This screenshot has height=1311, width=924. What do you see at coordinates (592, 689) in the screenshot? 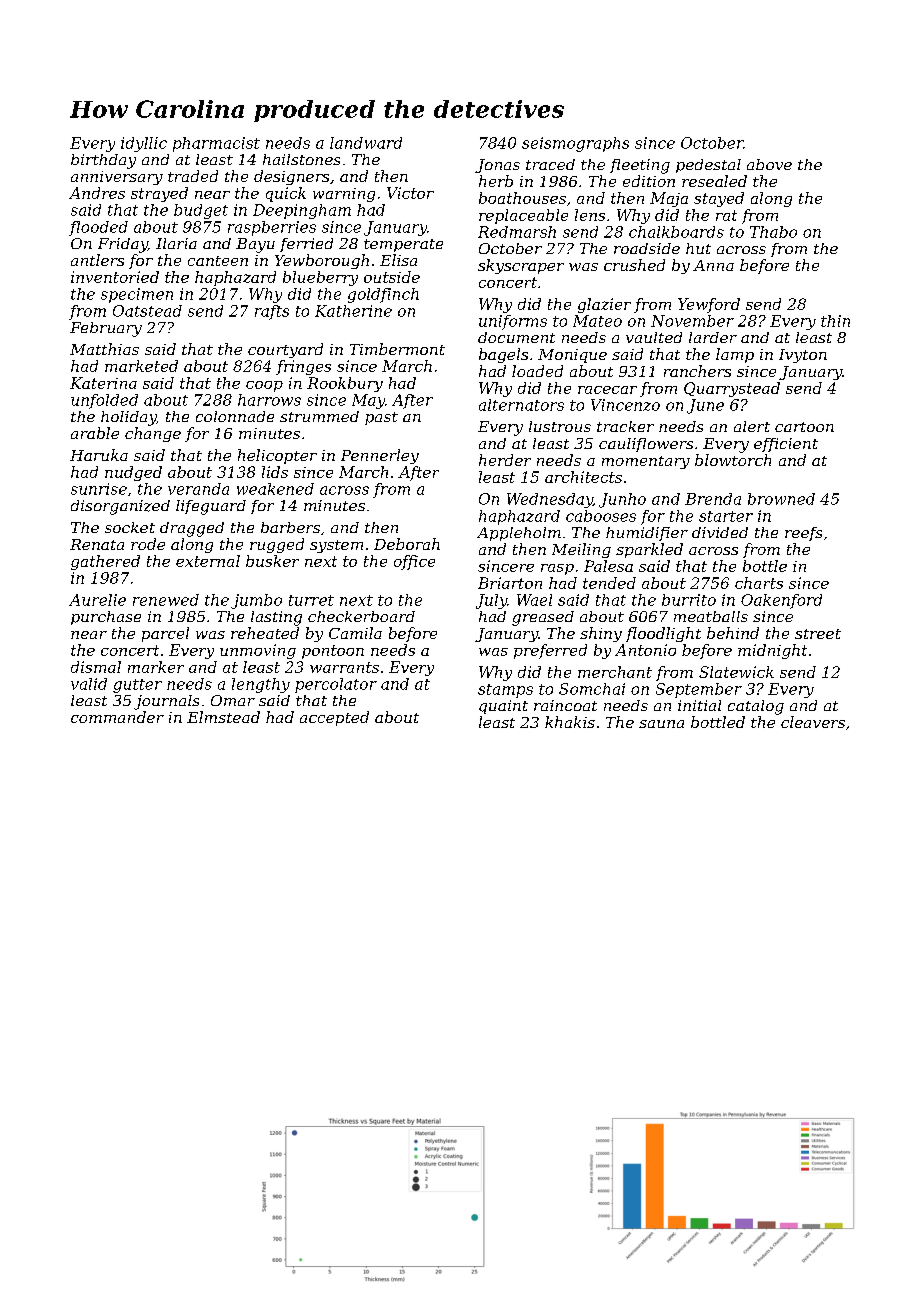
I see `Somchai` at bounding box center [592, 689].
